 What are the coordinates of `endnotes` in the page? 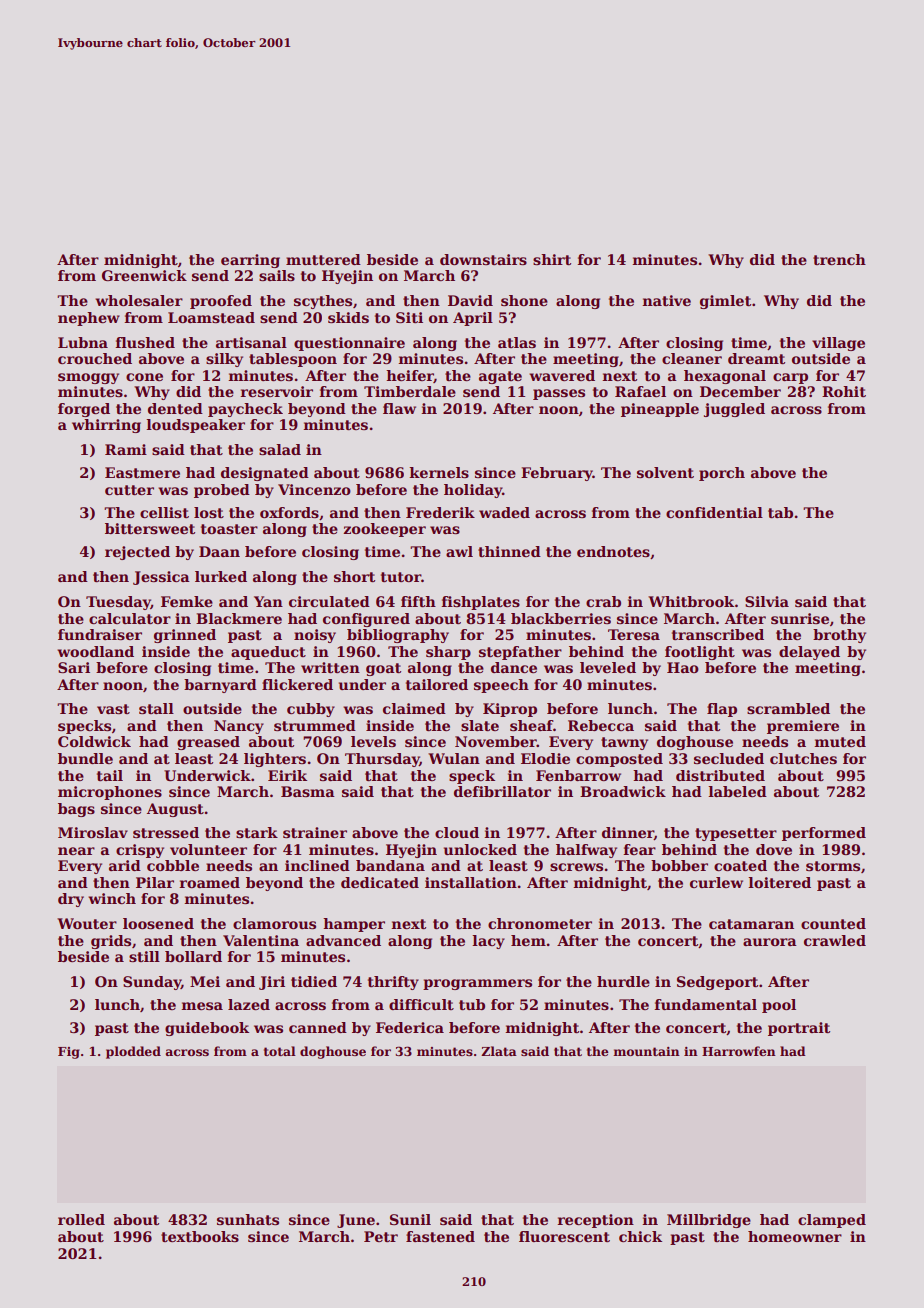 It's located at (613, 551).
